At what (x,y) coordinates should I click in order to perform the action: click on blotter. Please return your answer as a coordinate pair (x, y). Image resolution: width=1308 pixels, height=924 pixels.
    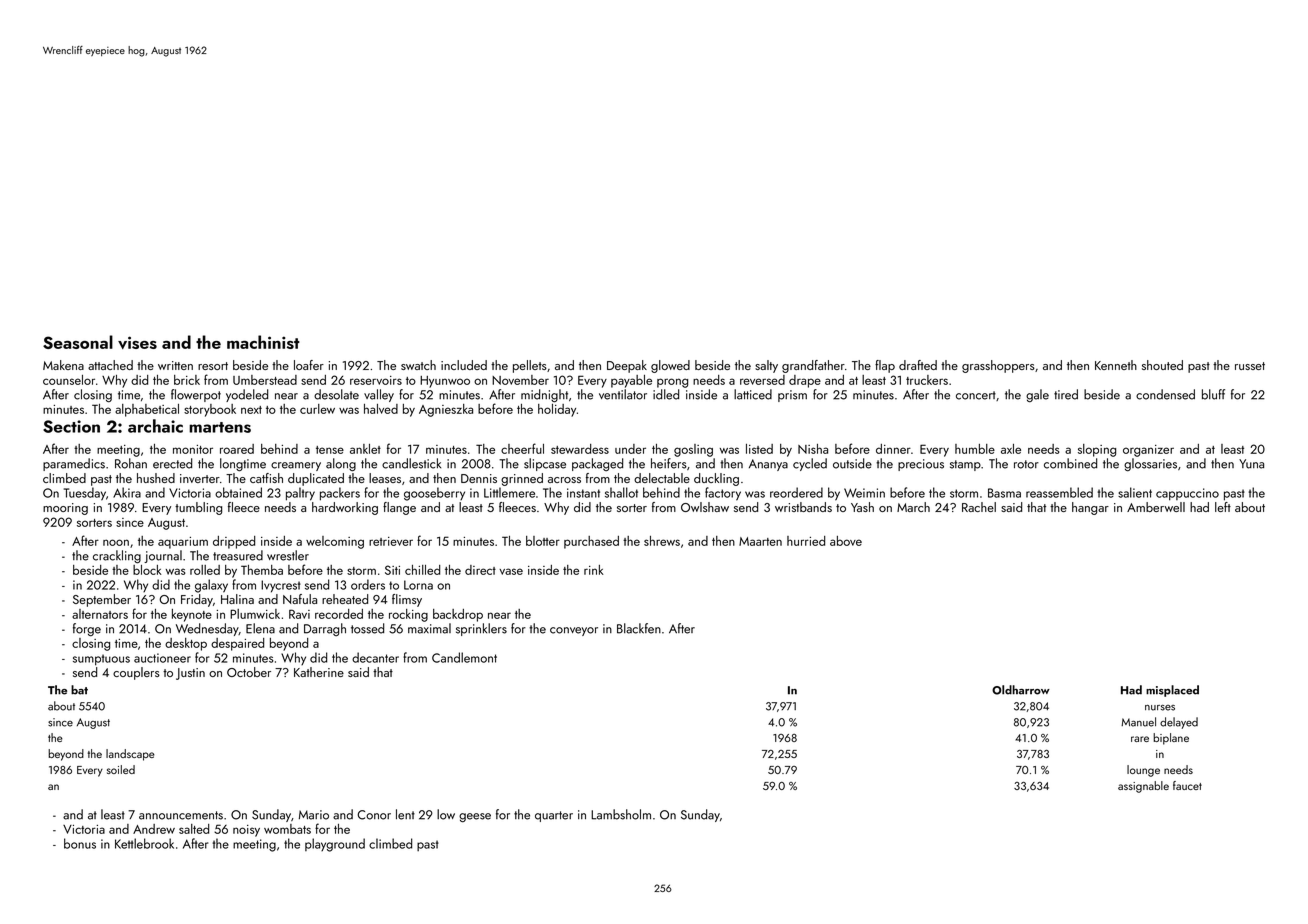
    Looking at the image, I should click on (543, 541).
